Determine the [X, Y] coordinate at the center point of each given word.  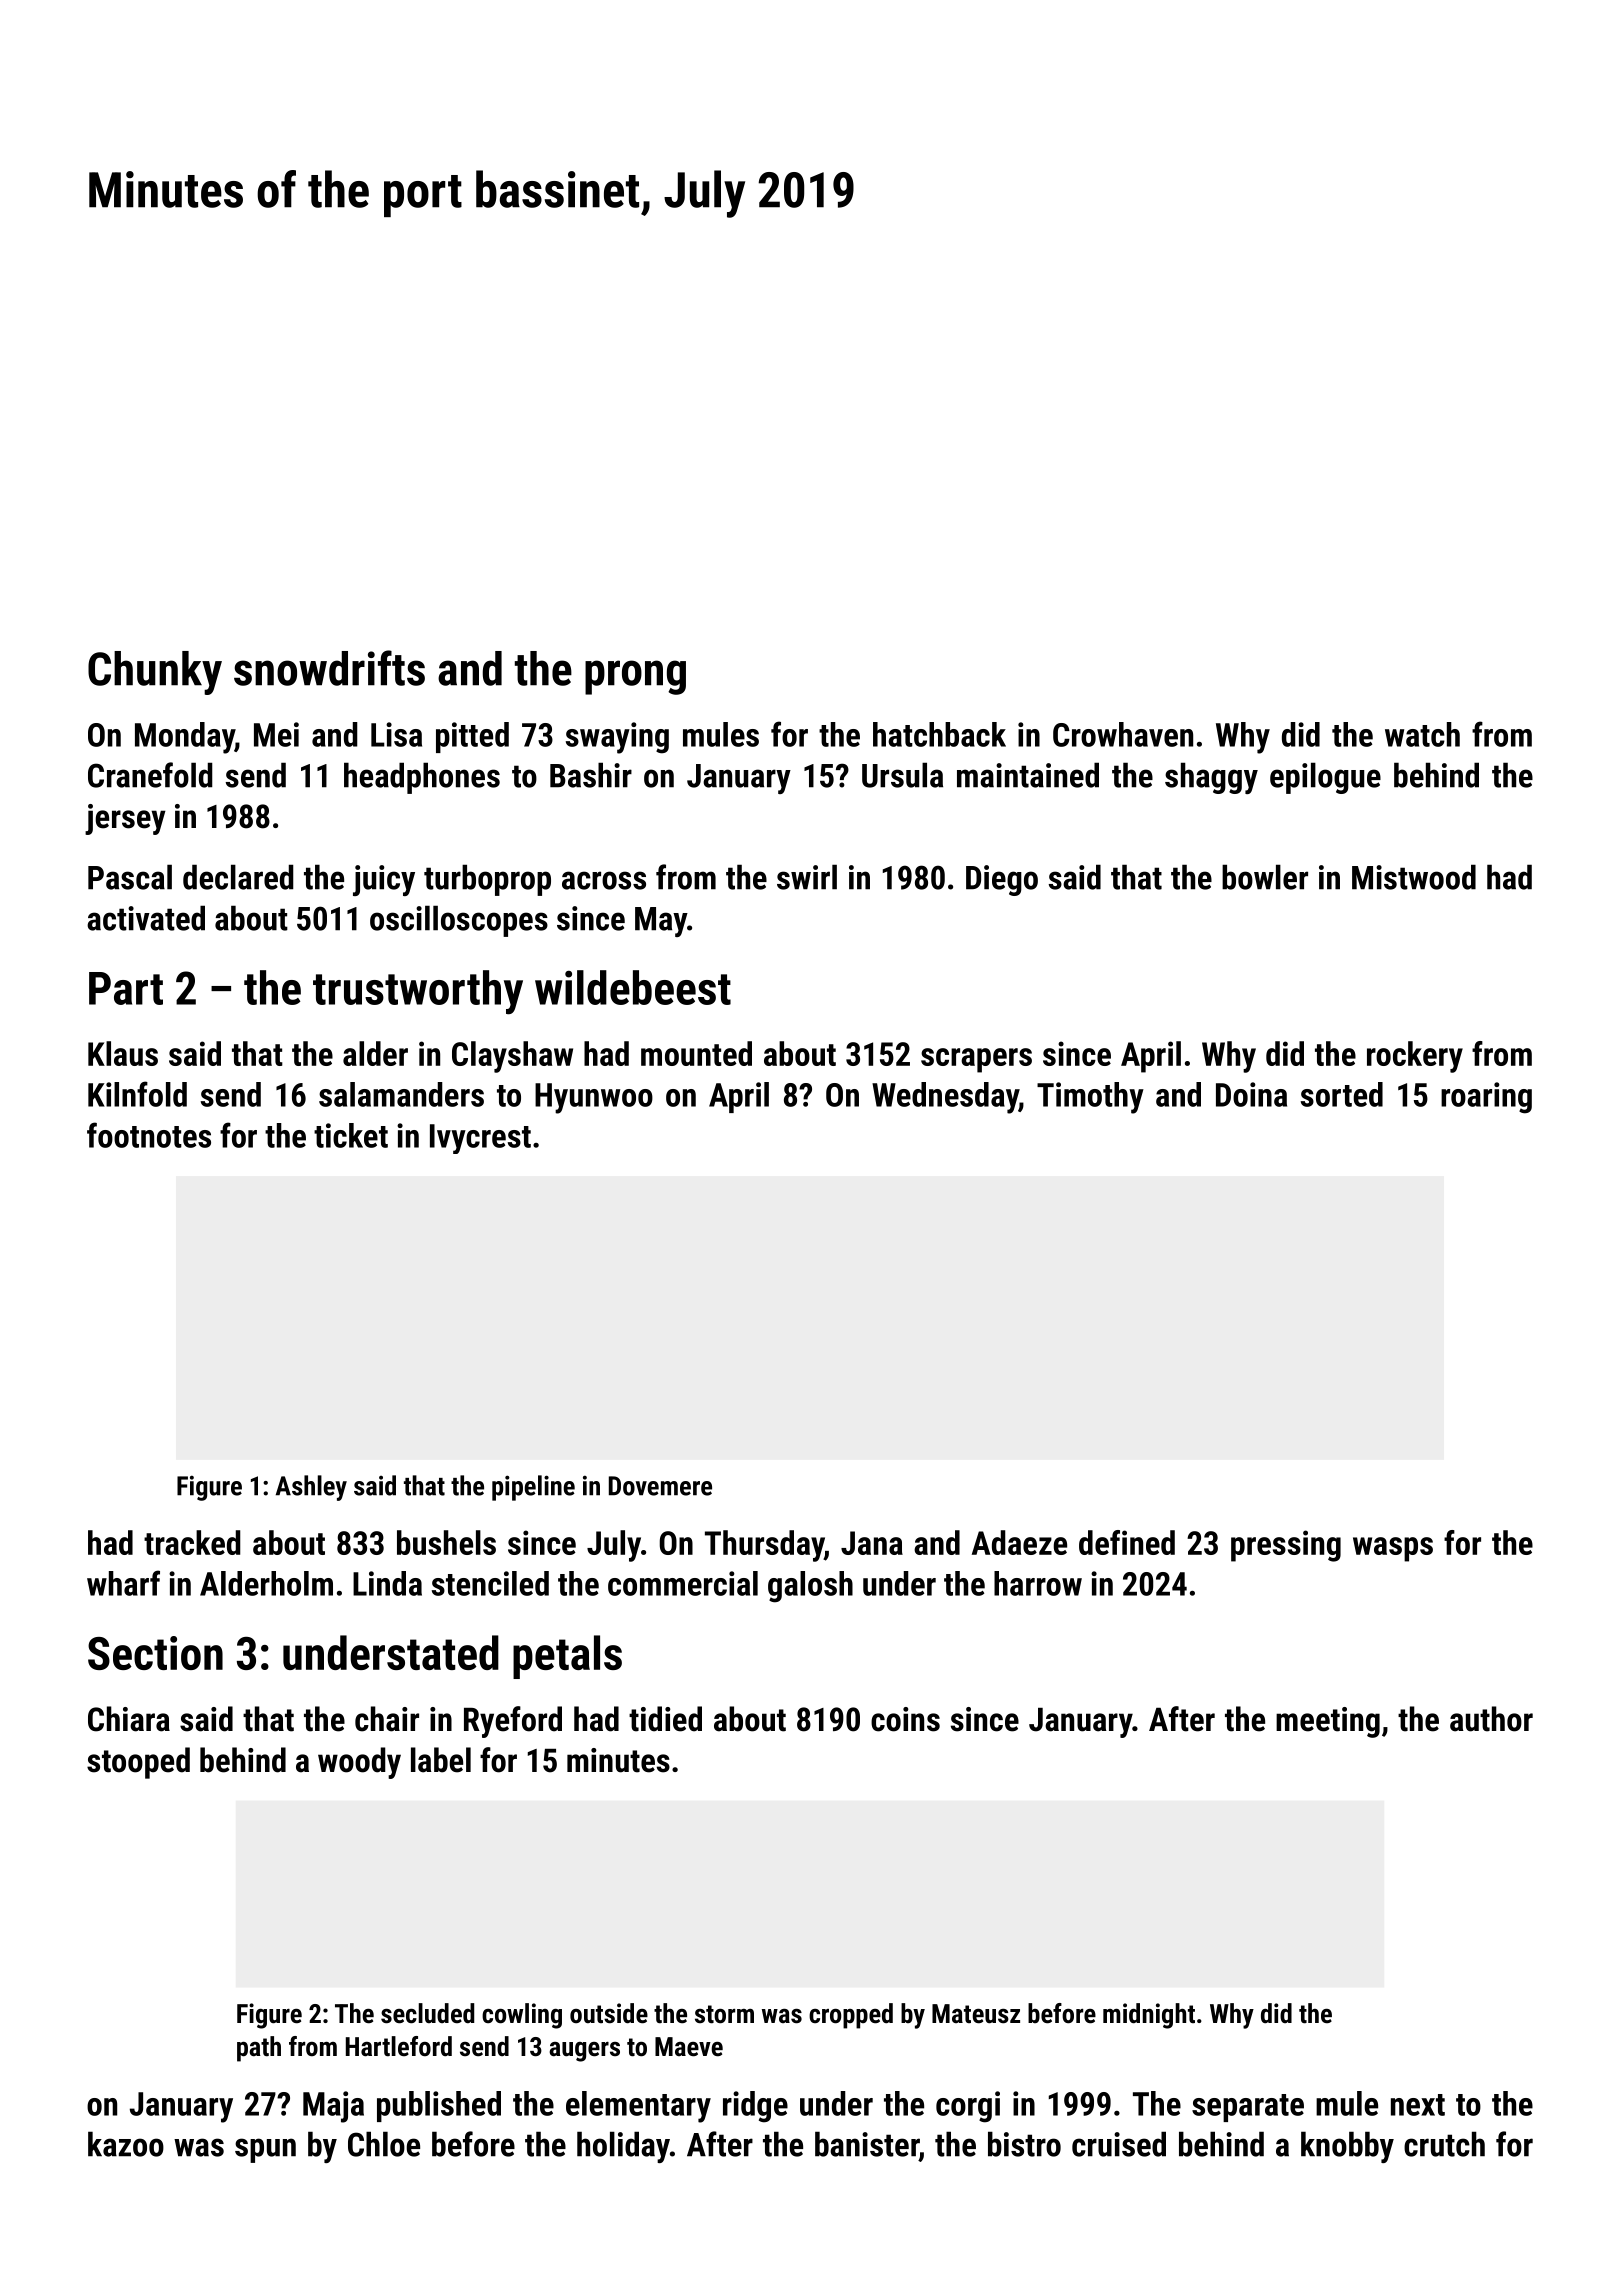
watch [1422, 734]
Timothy [1090, 1098]
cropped [851, 2016]
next [1418, 2105]
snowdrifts [329, 668]
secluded [427, 2013]
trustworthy [418, 992]
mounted [696, 1053]
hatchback [939, 734]
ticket [351, 1135]
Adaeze [1019, 1542]
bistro [1024, 2144]
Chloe [384, 2144]
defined [1127, 1542]
